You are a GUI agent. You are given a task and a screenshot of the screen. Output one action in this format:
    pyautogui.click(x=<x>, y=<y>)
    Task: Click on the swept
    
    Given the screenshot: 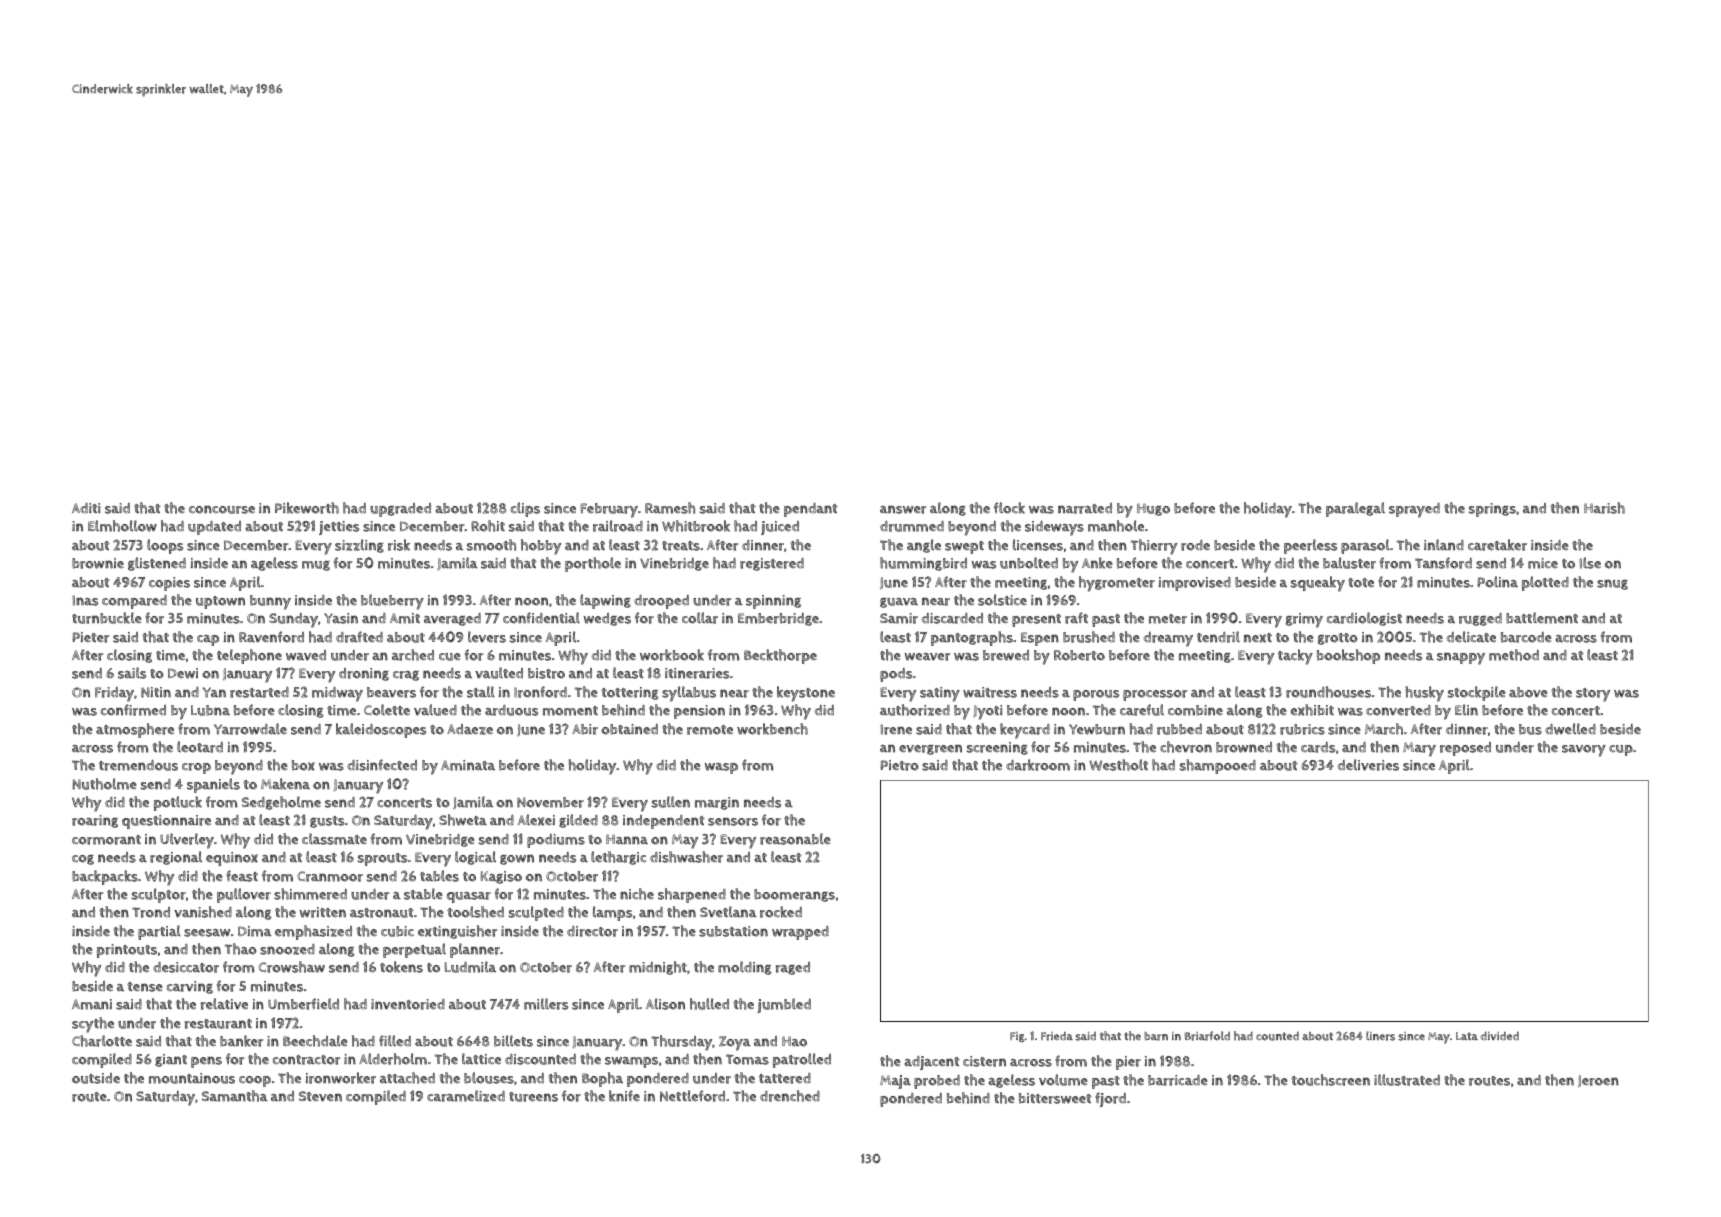 What is the action you would take?
    pyautogui.click(x=964, y=547)
